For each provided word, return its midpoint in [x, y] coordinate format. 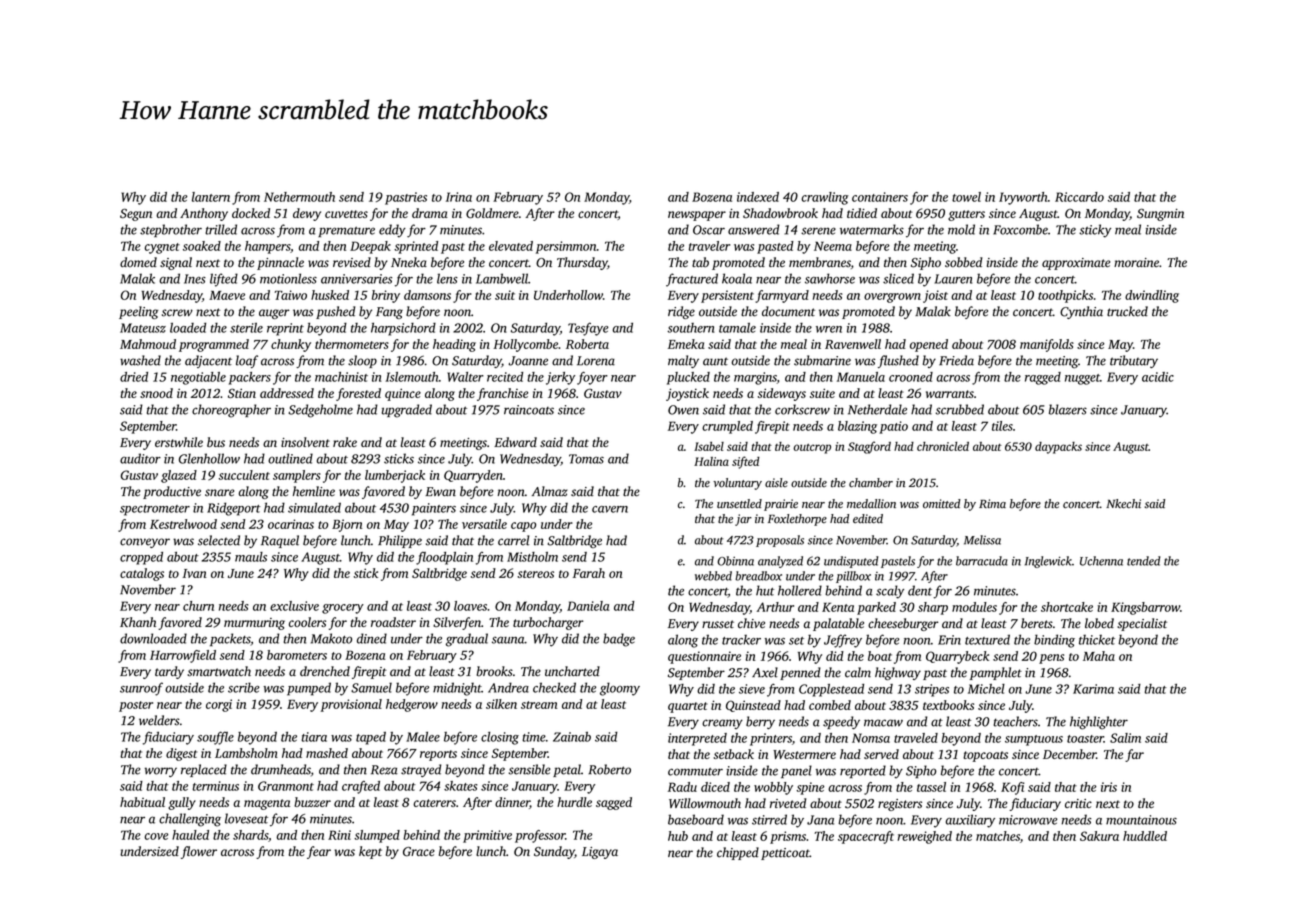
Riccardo [1079, 197]
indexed [758, 197]
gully [182, 803]
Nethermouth [299, 197]
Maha [1099, 656]
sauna [508, 640]
